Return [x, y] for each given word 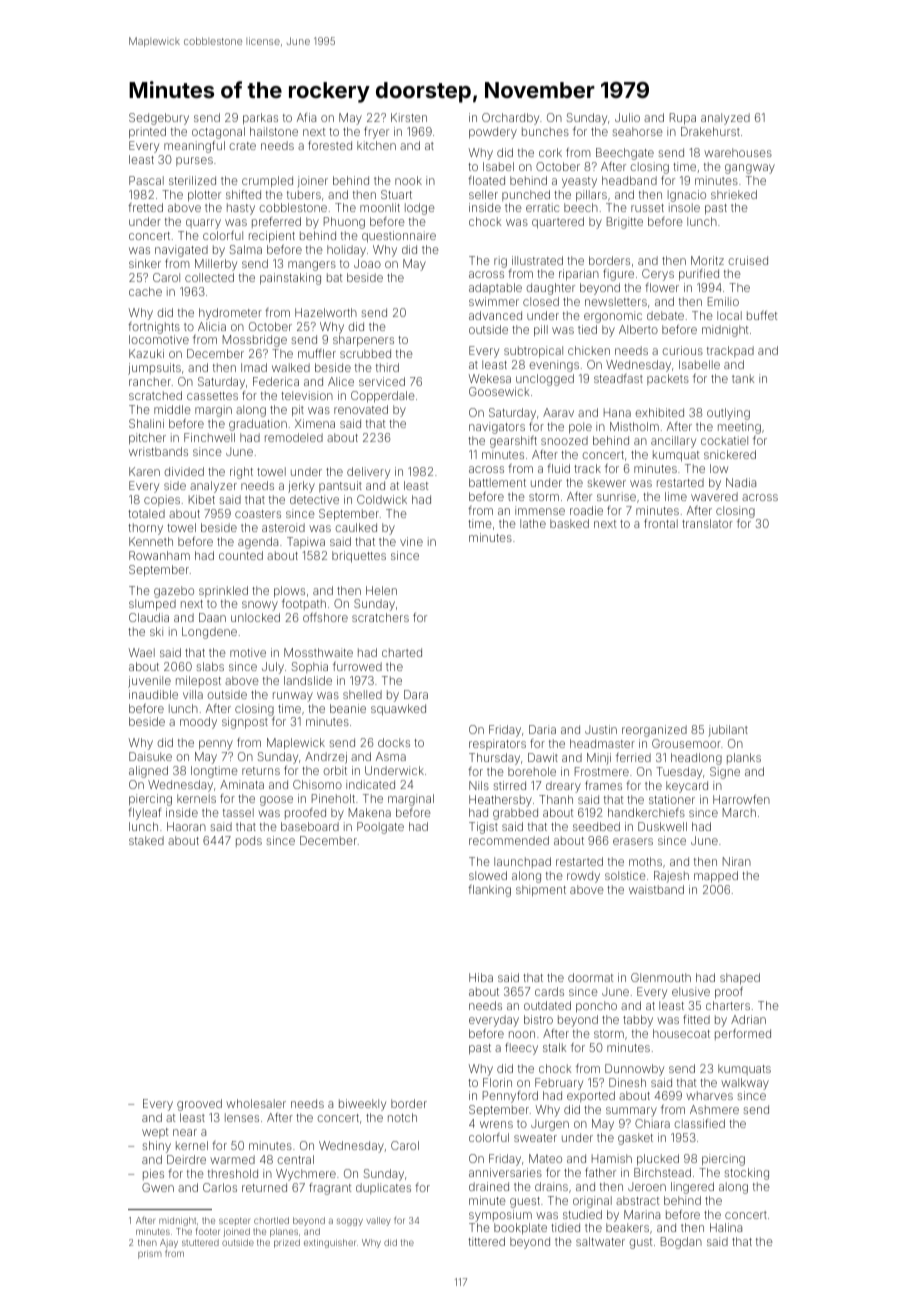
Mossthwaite [318, 652]
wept [155, 1133]
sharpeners [363, 341]
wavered [714, 496]
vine [411, 541]
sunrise [616, 496]
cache [145, 291]
